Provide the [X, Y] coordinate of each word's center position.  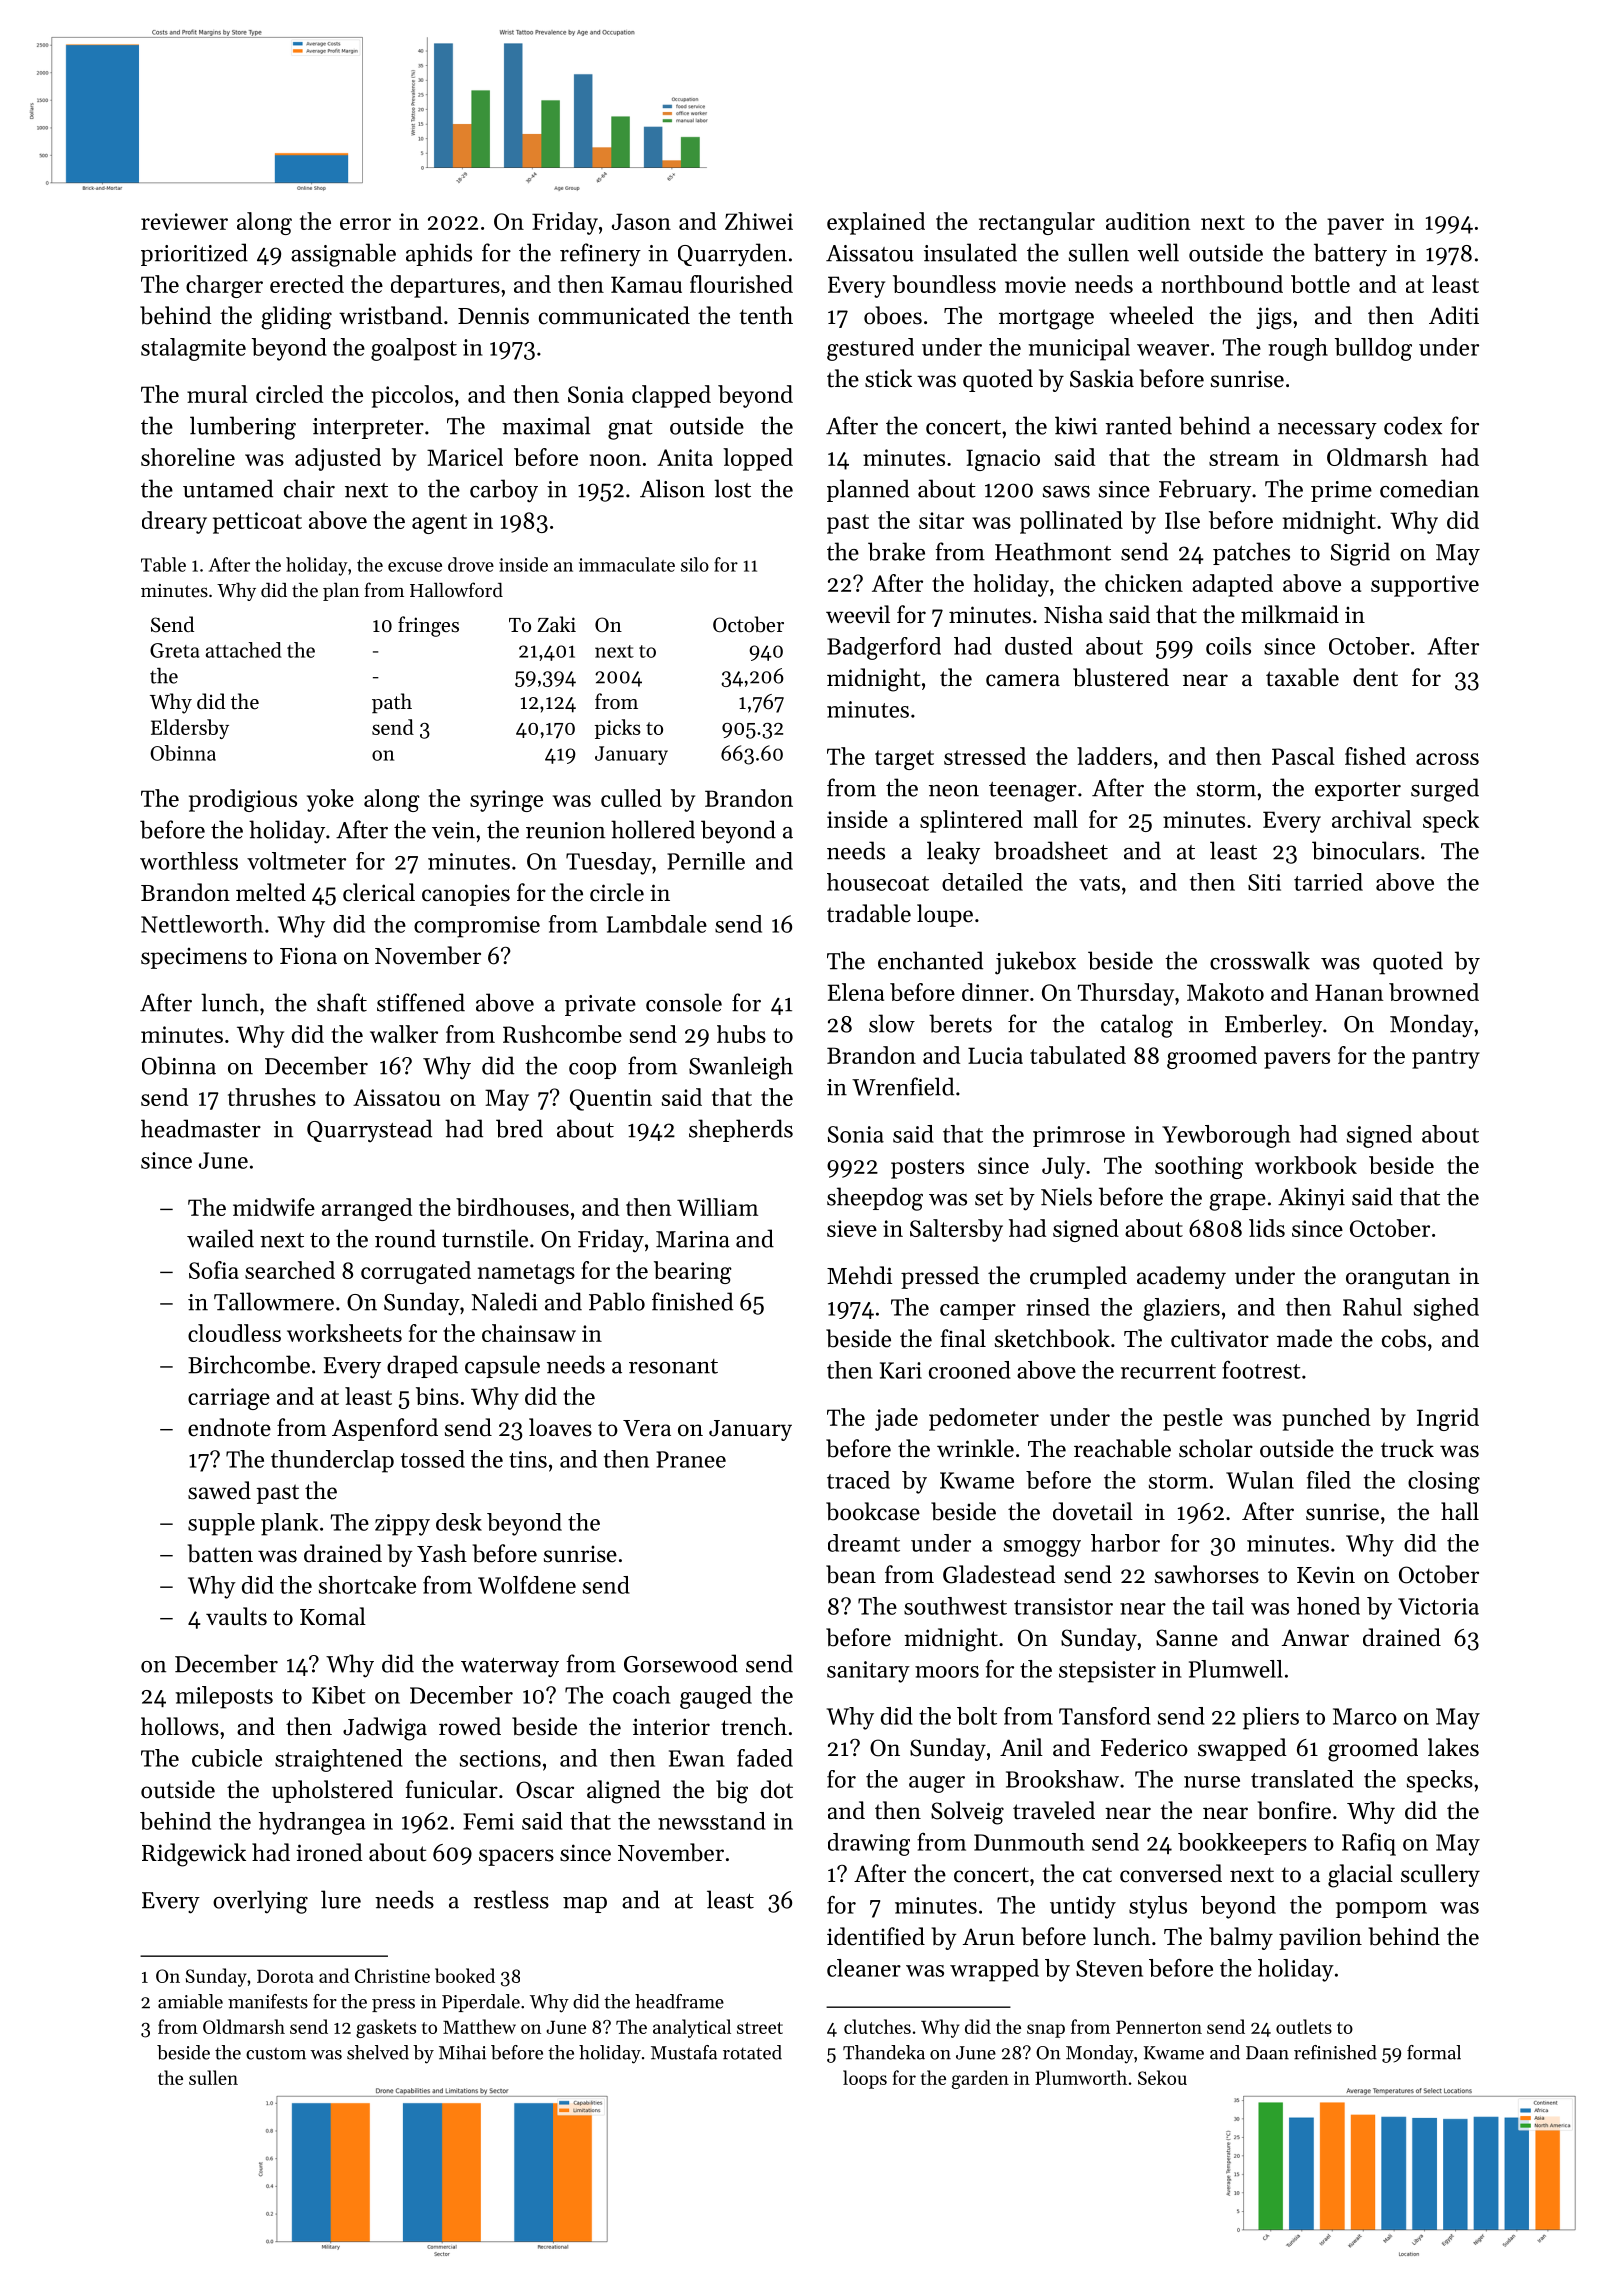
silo [695, 564]
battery [1350, 254]
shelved [378, 2052]
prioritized [194, 254]
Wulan [1260, 1480]
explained [876, 223]
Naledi [505, 1301]
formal [1434, 2052]
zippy [402, 1525]
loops [865, 2079]
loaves [560, 1427]
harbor [1125, 1543]
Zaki [556, 624]
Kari [901, 1370]
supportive [1425, 586]
